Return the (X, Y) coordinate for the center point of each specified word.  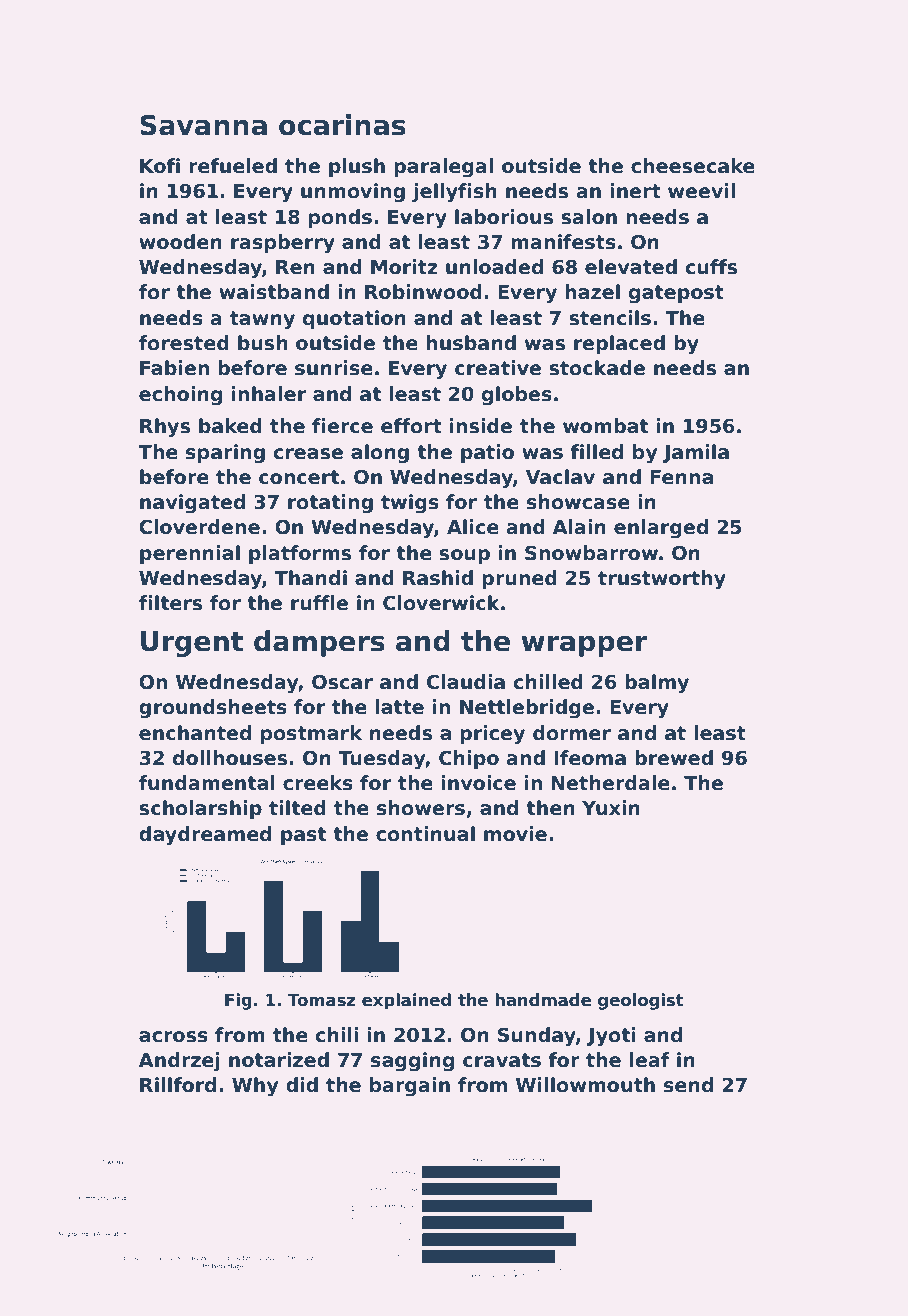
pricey (492, 734)
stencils (610, 318)
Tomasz (321, 1000)
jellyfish (454, 192)
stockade (597, 368)
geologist (641, 1001)
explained (406, 1001)
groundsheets (213, 708)
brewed (674, 758)
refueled (233, 166)
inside (481, 426)
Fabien (174, 368)
